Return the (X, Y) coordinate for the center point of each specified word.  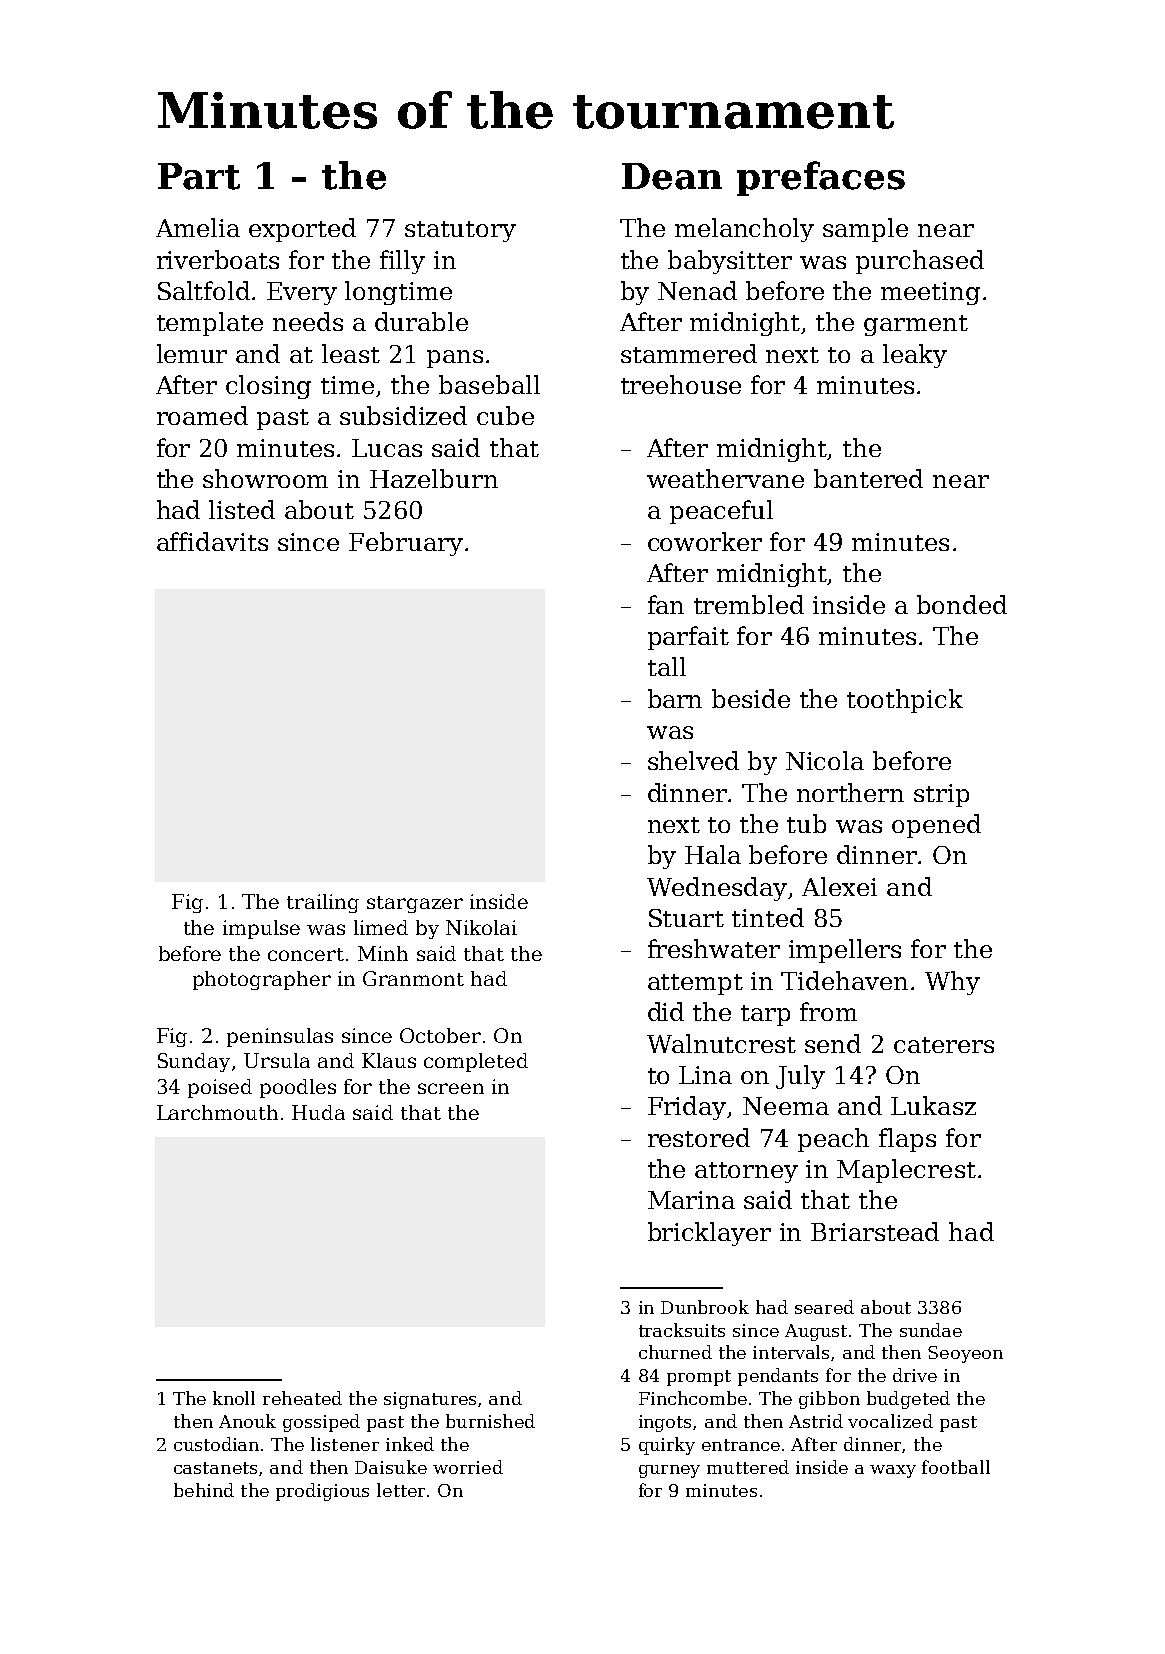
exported (302, 230)
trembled (749, 604)
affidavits (212, 541)
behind (204, 1490)
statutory (460, 231)
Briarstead (875, 1231)
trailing (323, 903)
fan (666, 604)
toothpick (905, 701)
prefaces (821, 178)
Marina (691, 1200)
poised (220, 1088)
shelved (693, 760)
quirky (667, 1446)
